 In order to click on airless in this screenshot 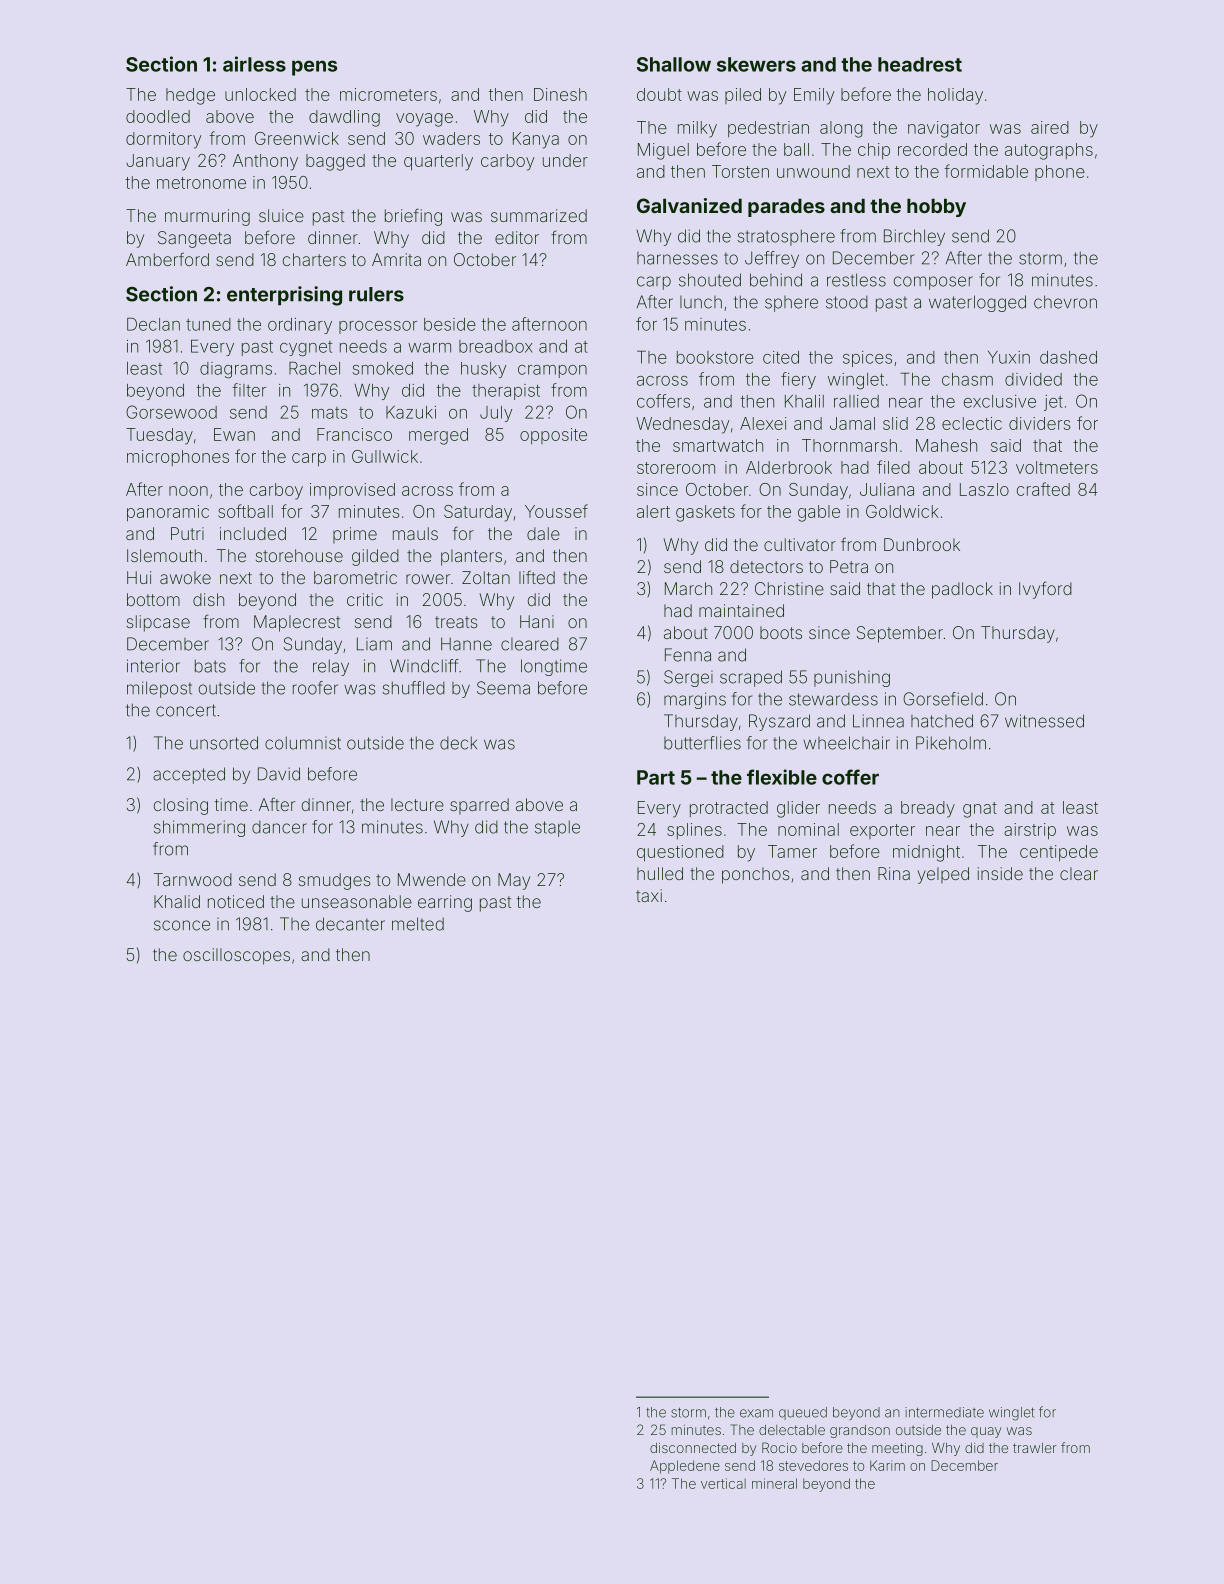, I will do `click(254, 64)`.
